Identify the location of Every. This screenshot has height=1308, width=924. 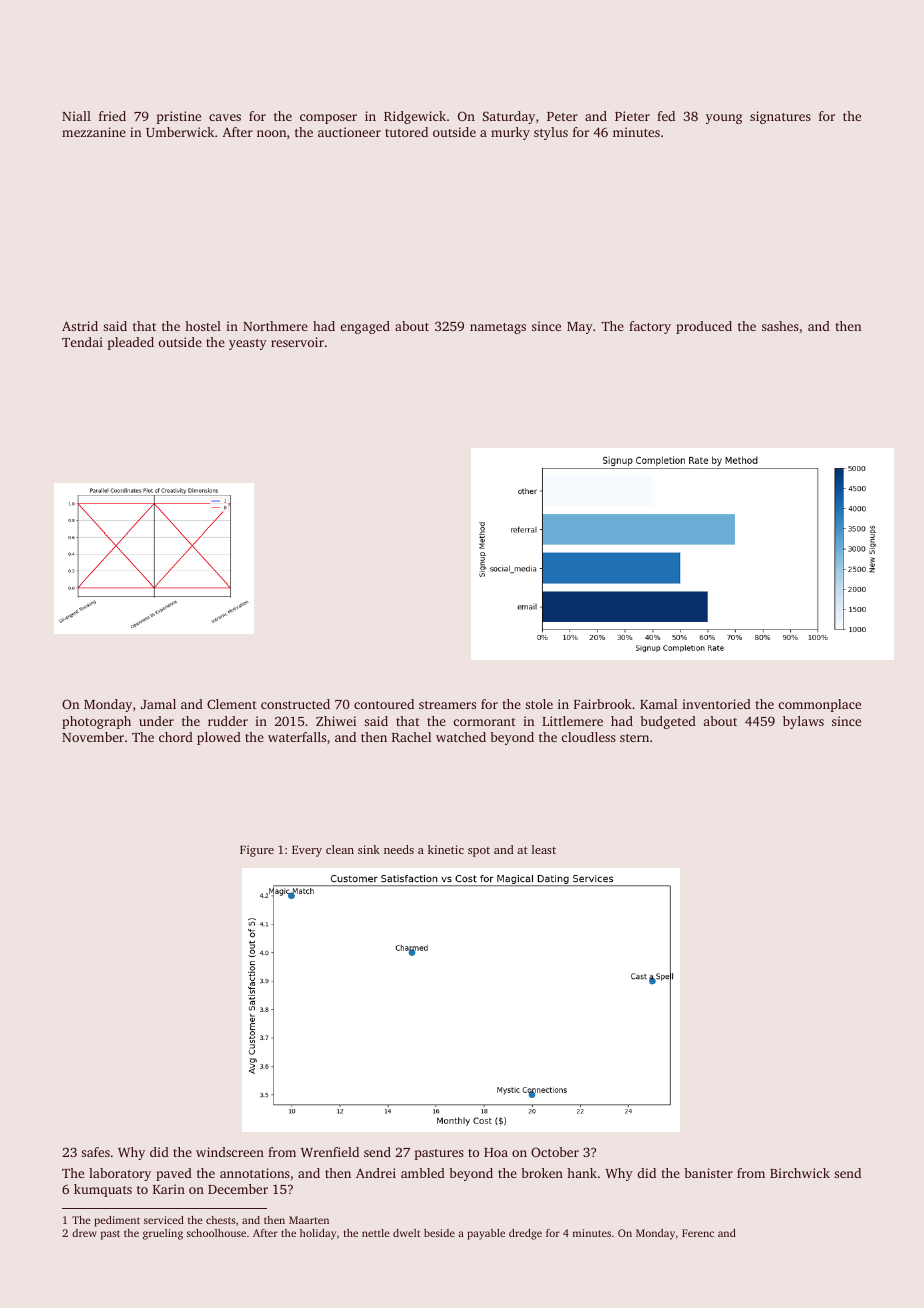
(307, 851).
